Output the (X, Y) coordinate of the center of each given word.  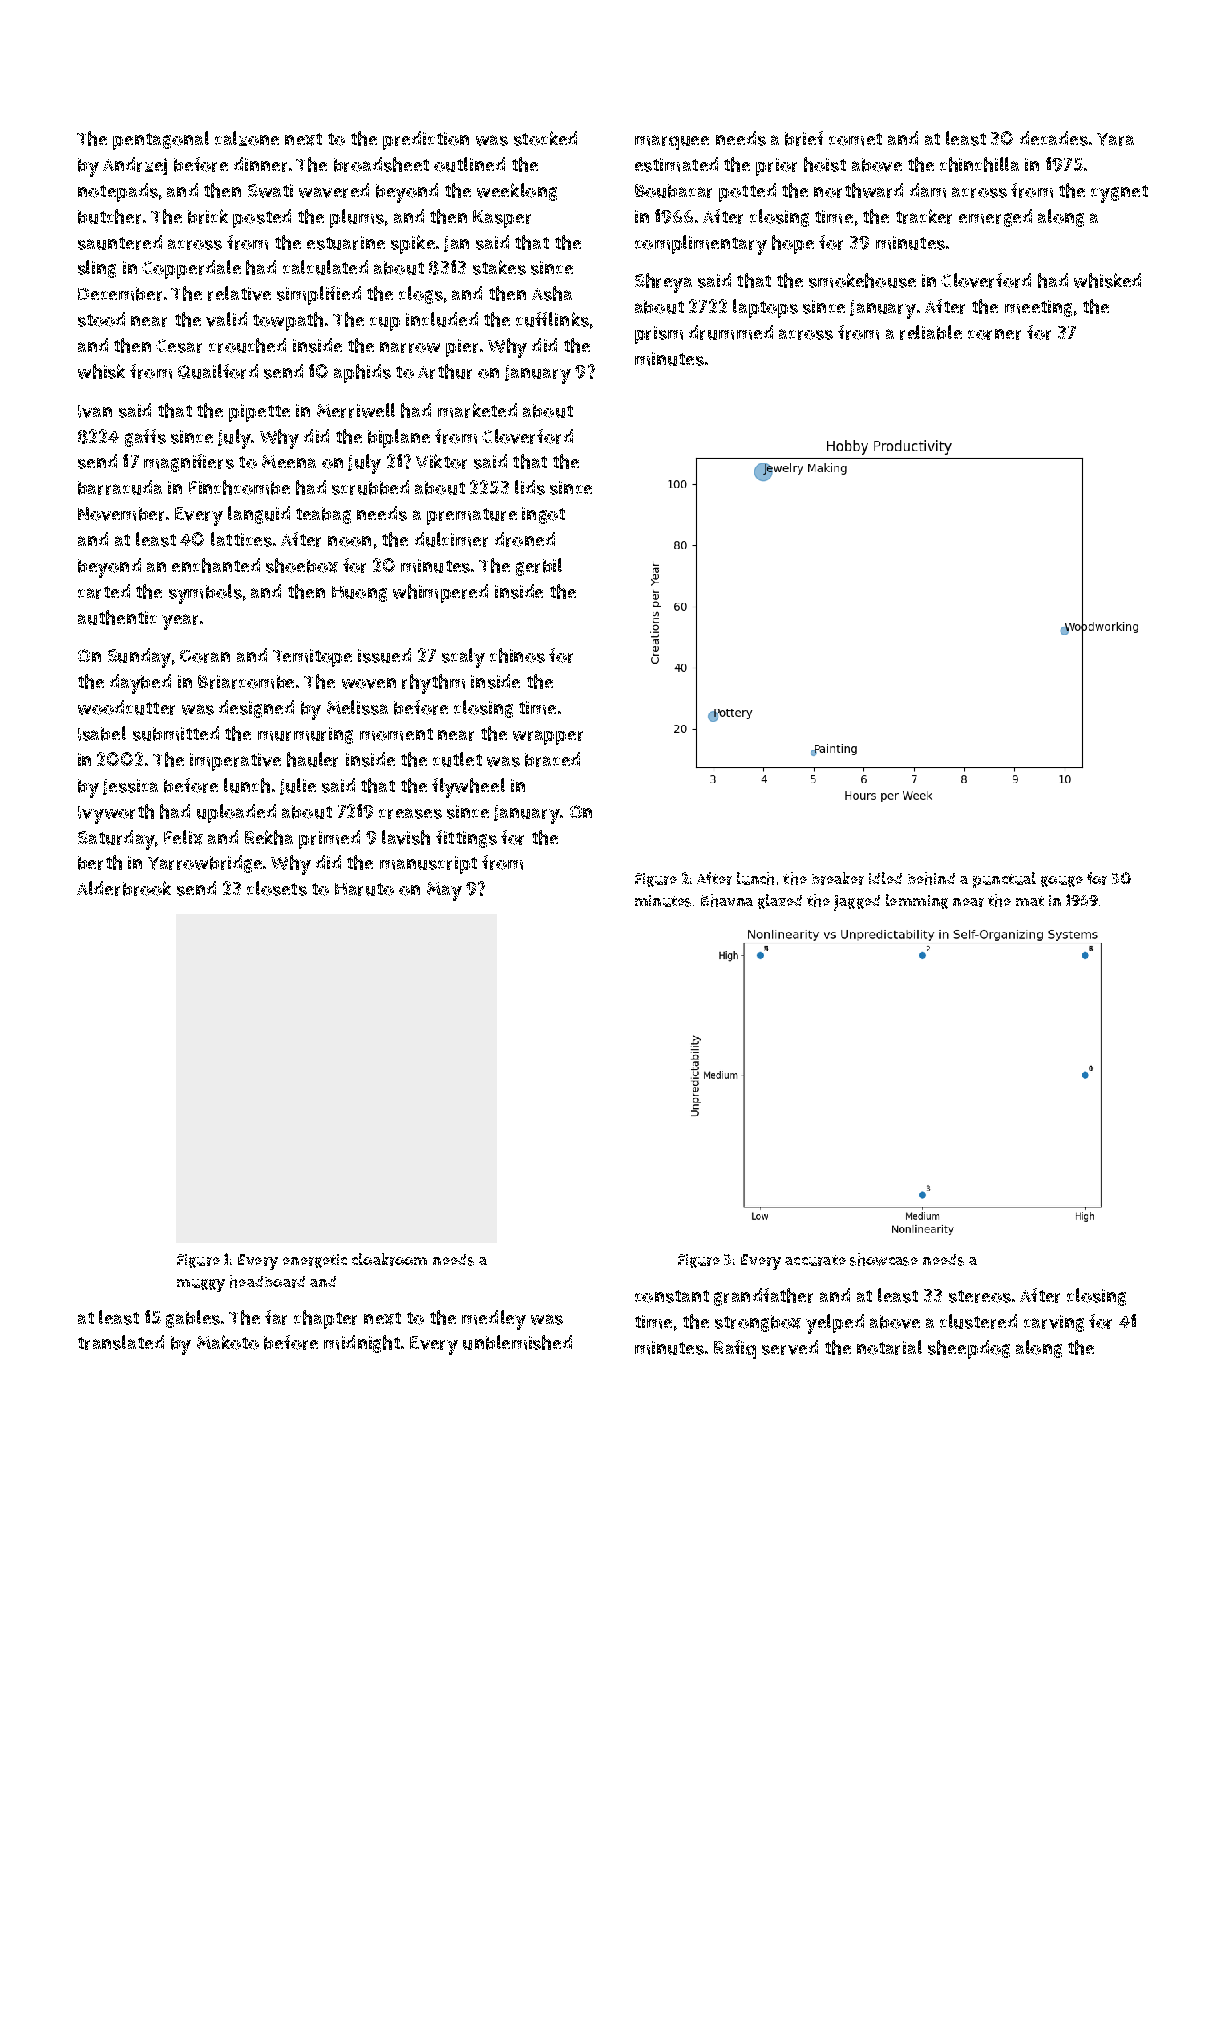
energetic (315, 1261)
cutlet (457, 759)
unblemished (517, 1342)
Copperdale (191, 269)
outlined (469, 164)
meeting (1038, 308)
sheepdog (969, 1349)
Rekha (269, 837)
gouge (1062, 881)
